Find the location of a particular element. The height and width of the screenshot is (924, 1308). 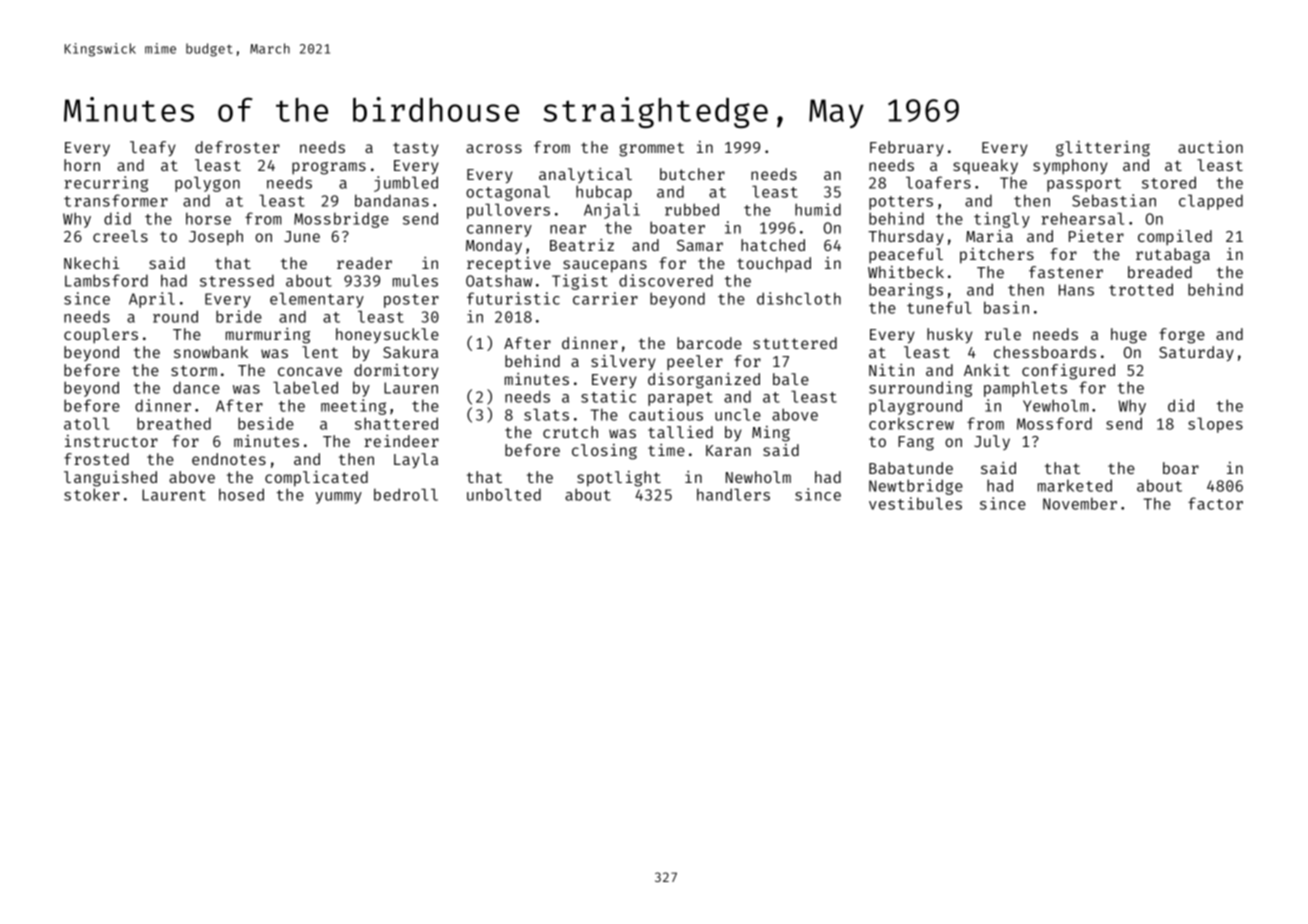

factor is located at coordinates (1215, 503).
